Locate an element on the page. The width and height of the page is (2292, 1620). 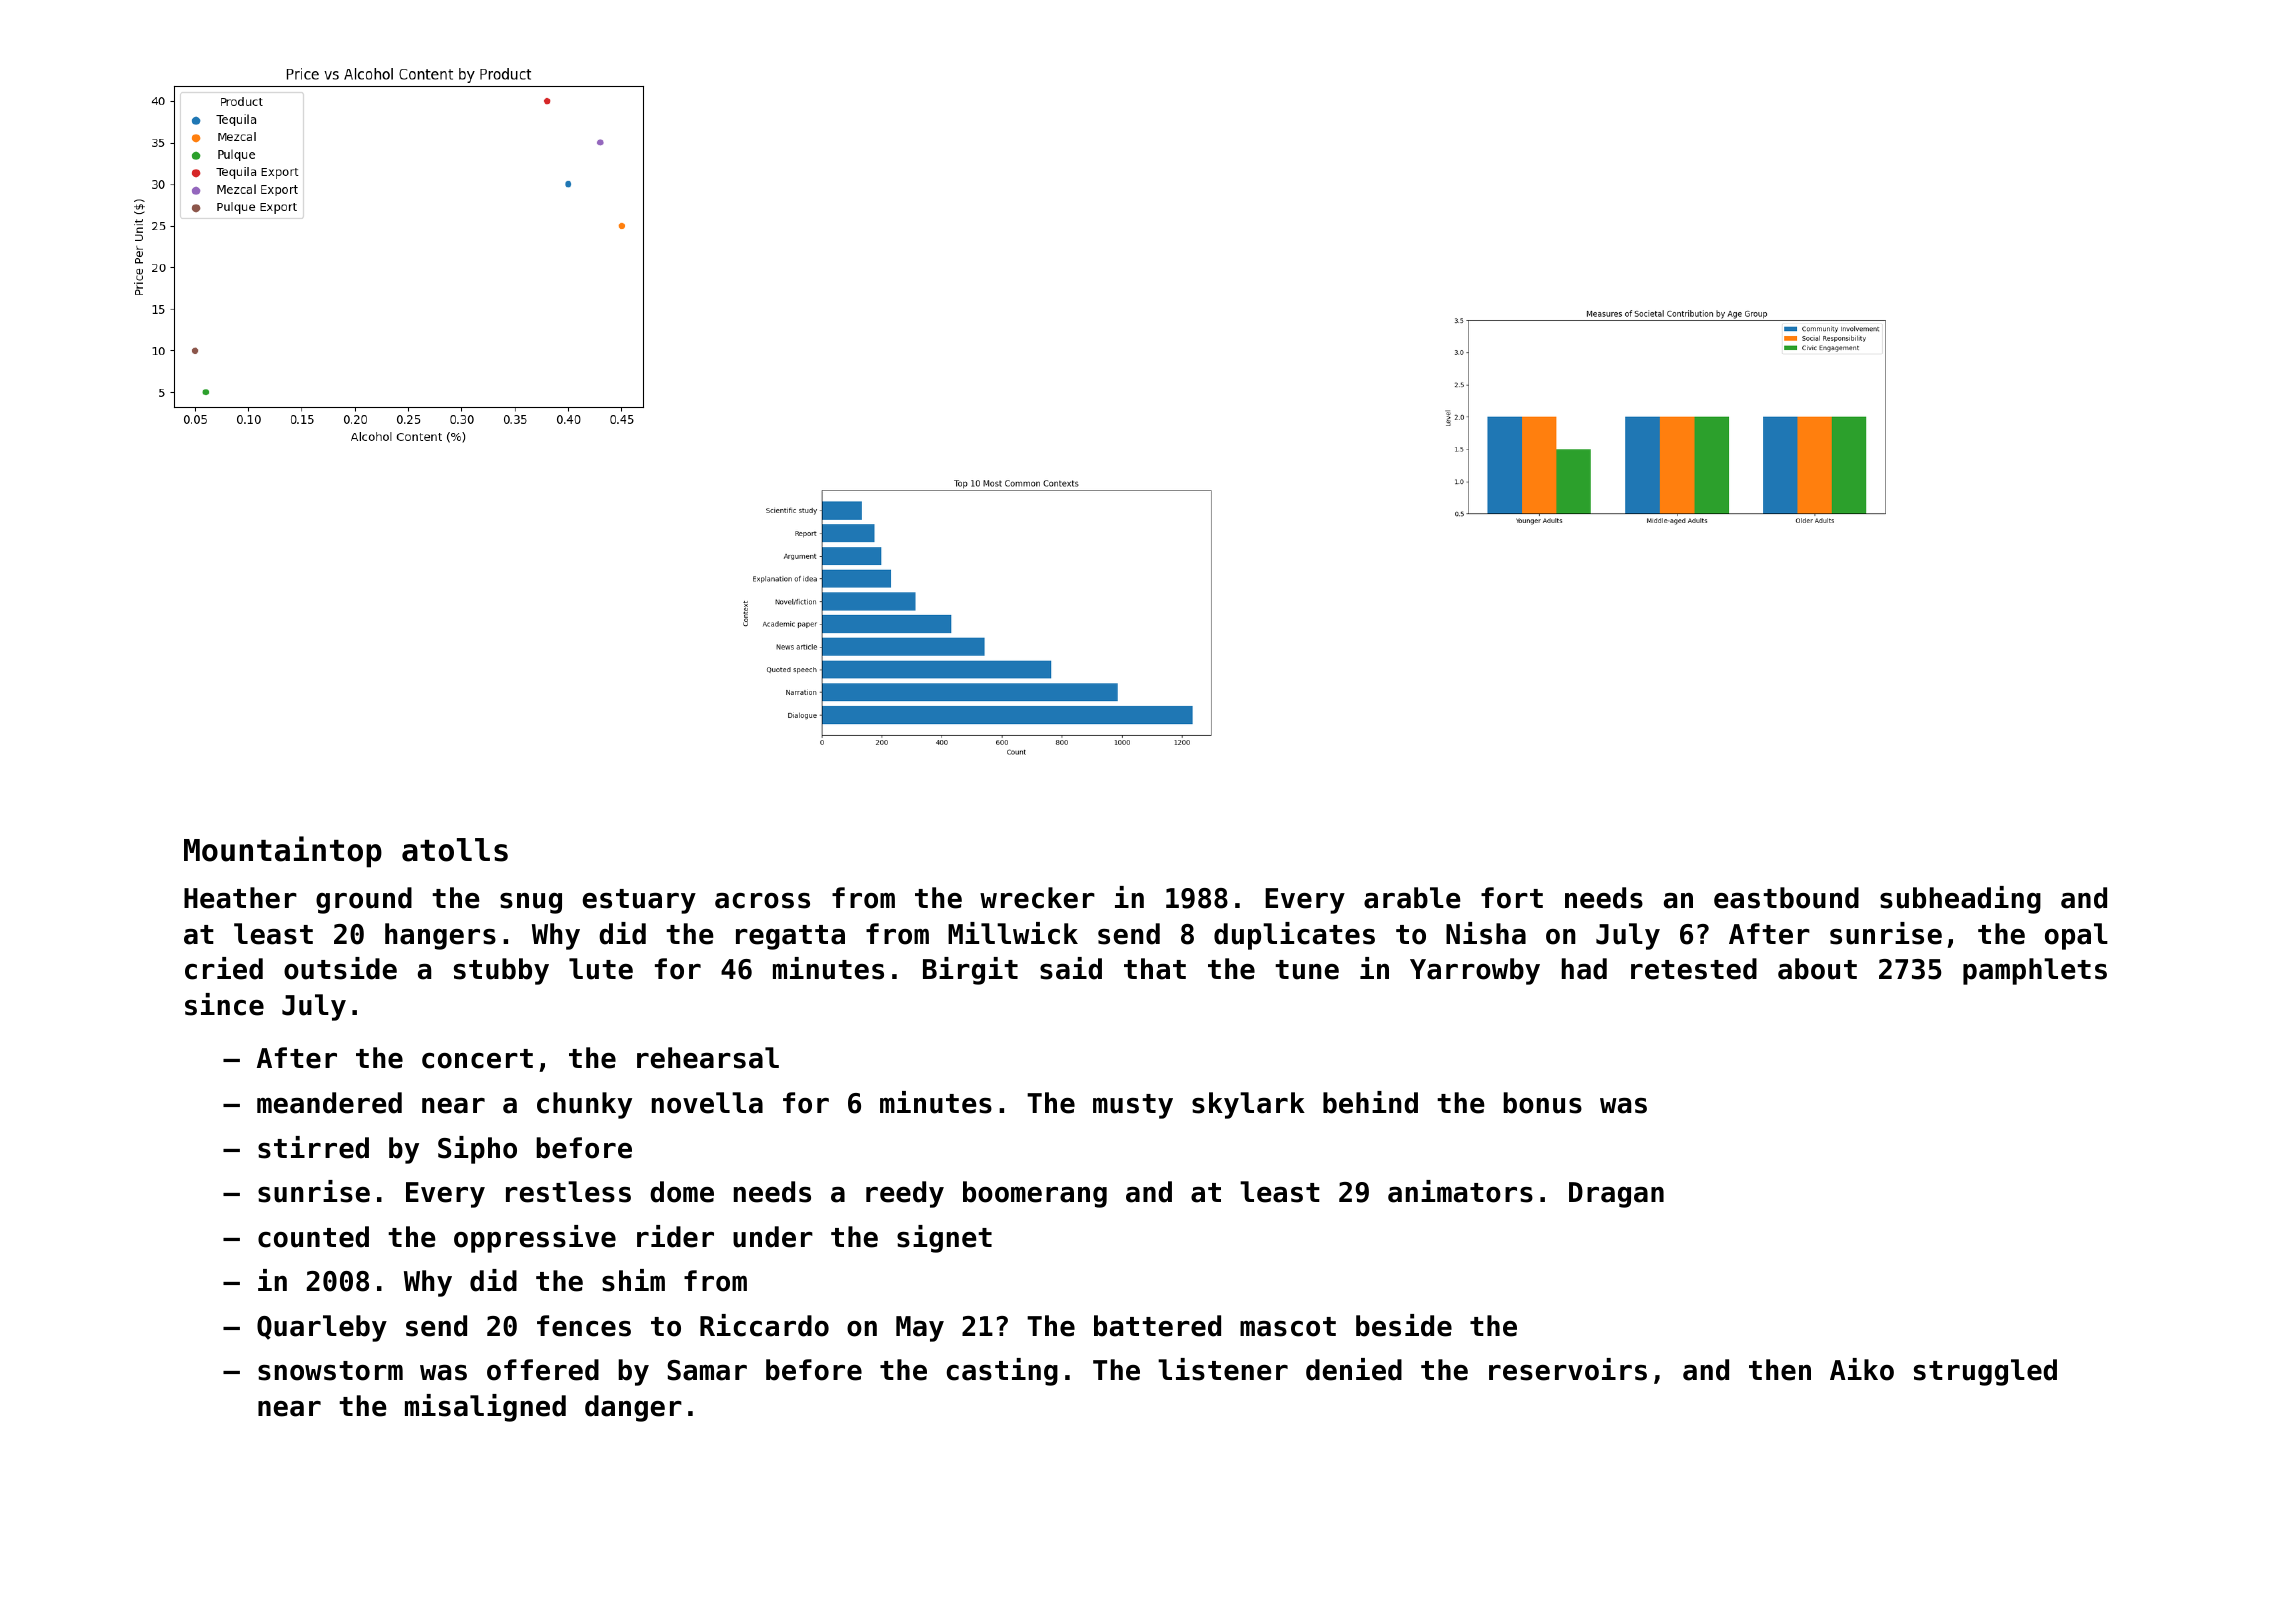
eastbound is located at coordinates (1786, 898).
